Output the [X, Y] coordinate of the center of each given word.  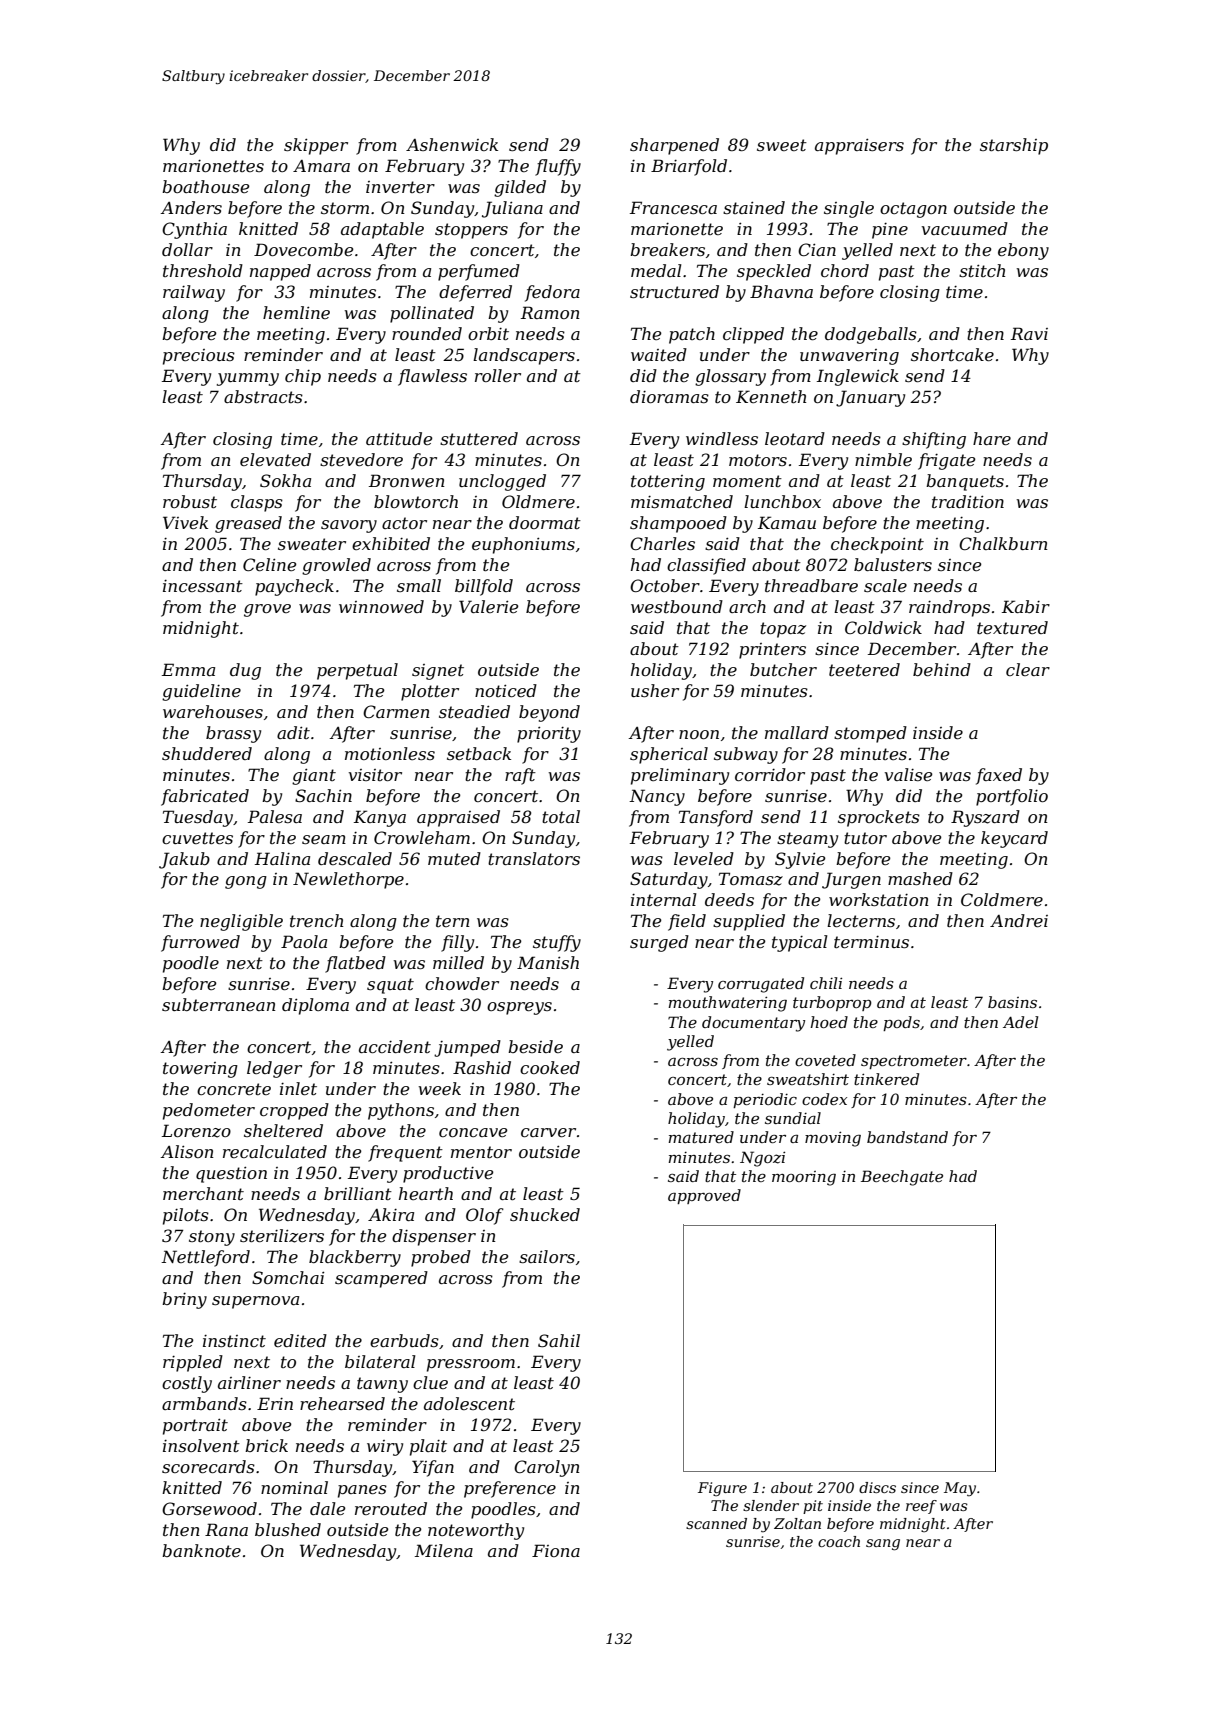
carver [548, 1132]
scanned [716, 1523]
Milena [444, 1550]
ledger [274, 1069]
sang [883, 1545]
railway [194, 293]
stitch [982, 270]
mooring [804, 1178]
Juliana [512, 209]
